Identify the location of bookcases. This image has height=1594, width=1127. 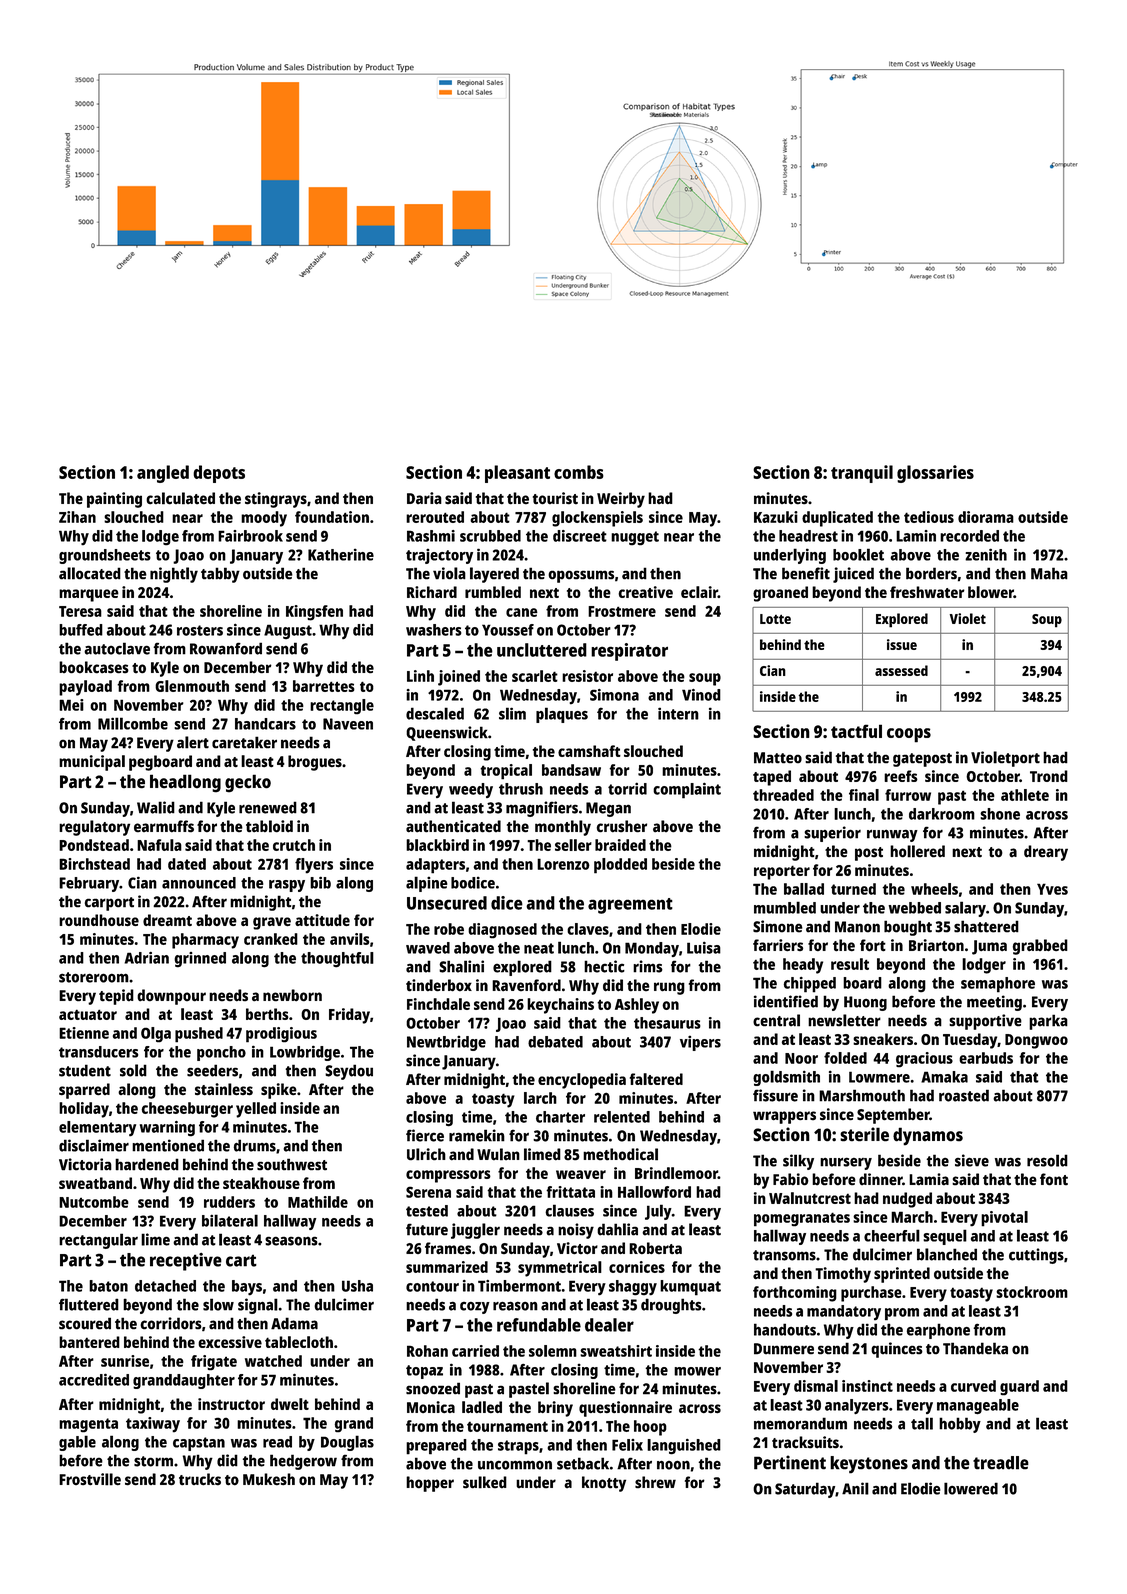
(94, 667).
